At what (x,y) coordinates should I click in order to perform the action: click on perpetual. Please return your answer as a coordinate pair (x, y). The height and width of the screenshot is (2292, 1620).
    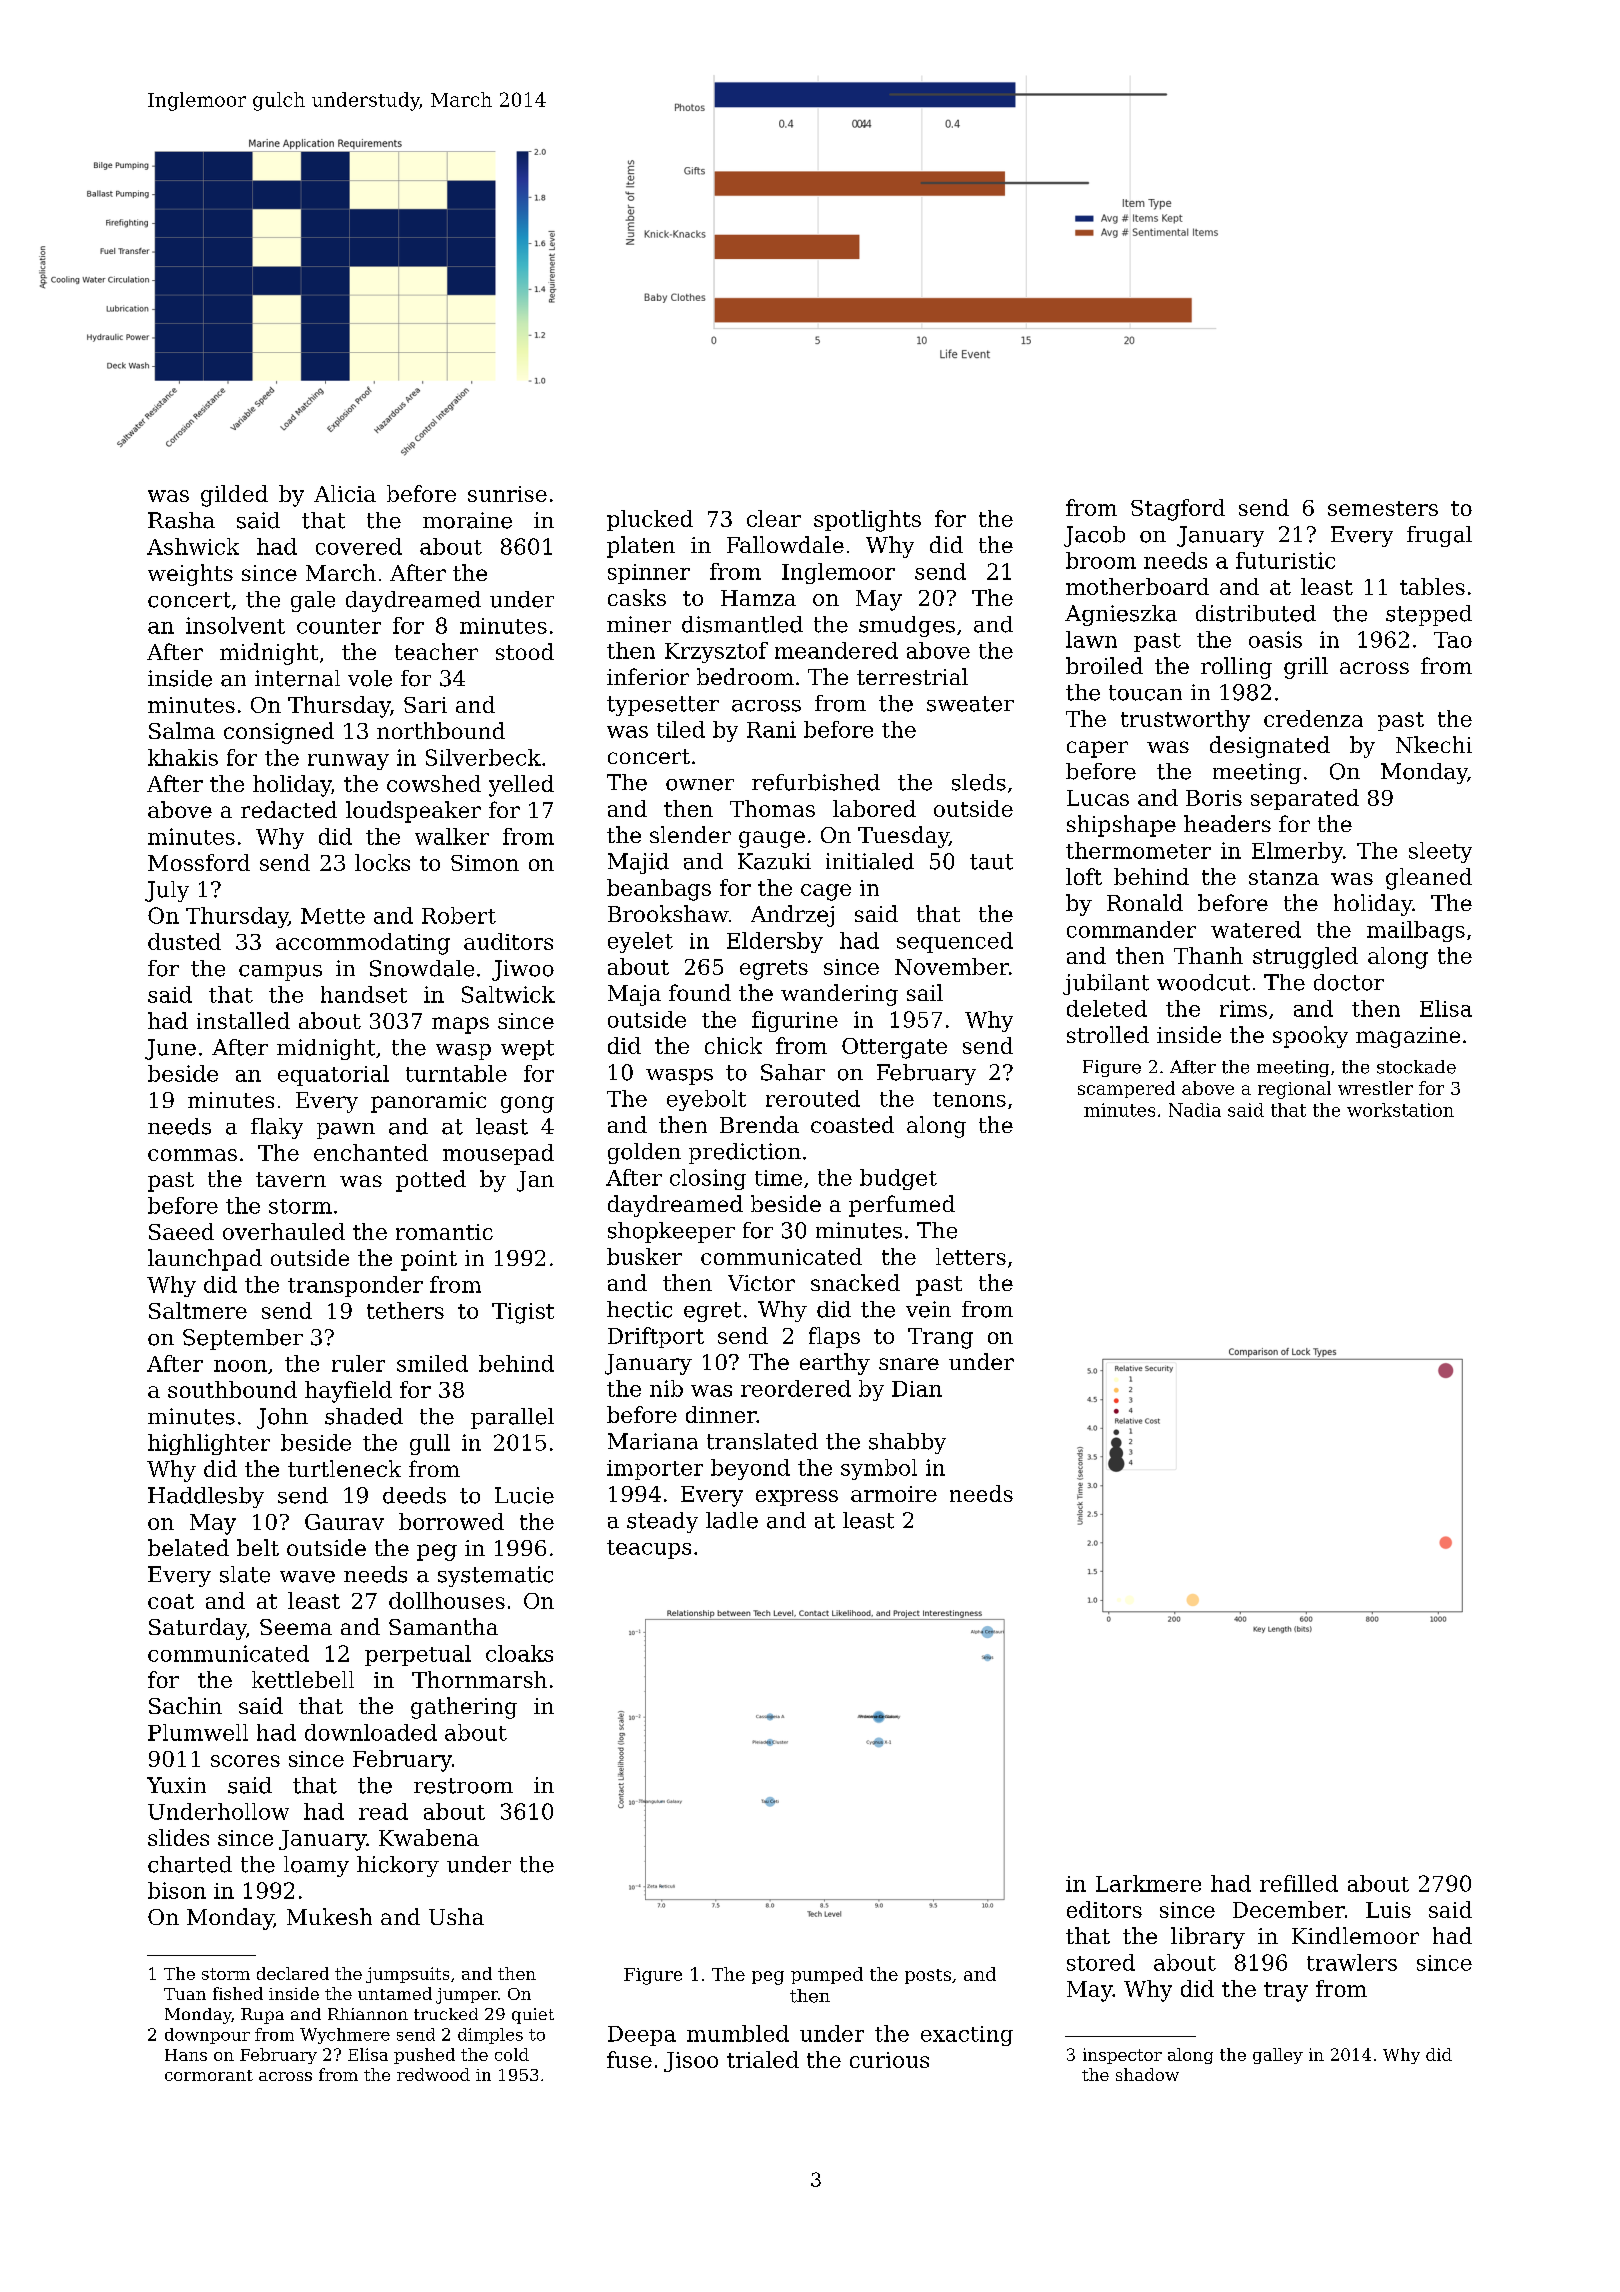
    Looking at the image, I should click on (418, 1655).
